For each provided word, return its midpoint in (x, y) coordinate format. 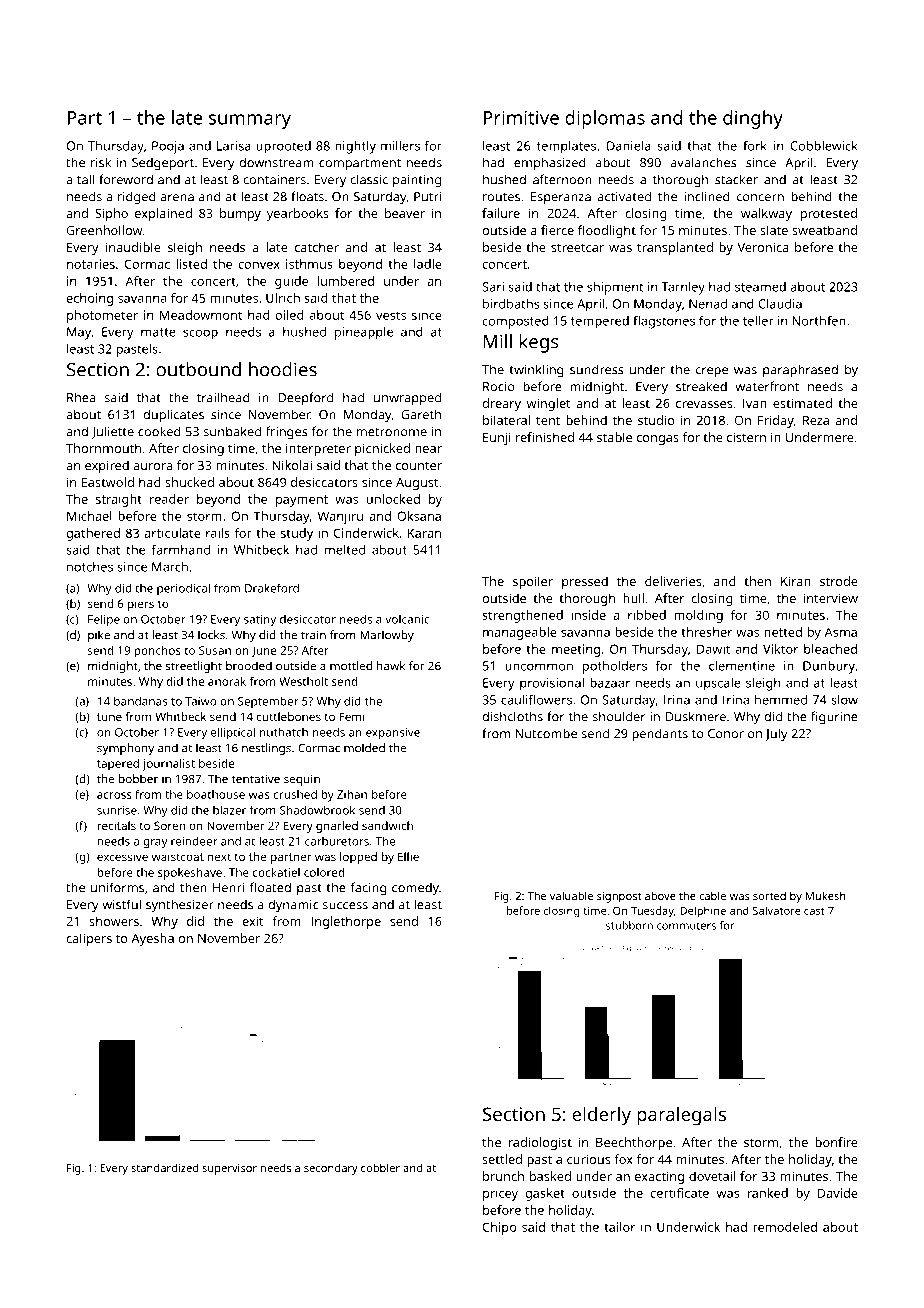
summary (250, 121)
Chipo (500, 1228)
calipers (89, 939)
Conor (726, 734)
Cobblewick (824, 146)
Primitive (521, 118)
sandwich (387, 825)
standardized (164, 1167)
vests (391, 315)
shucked (189, 482)
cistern (746, 437)
